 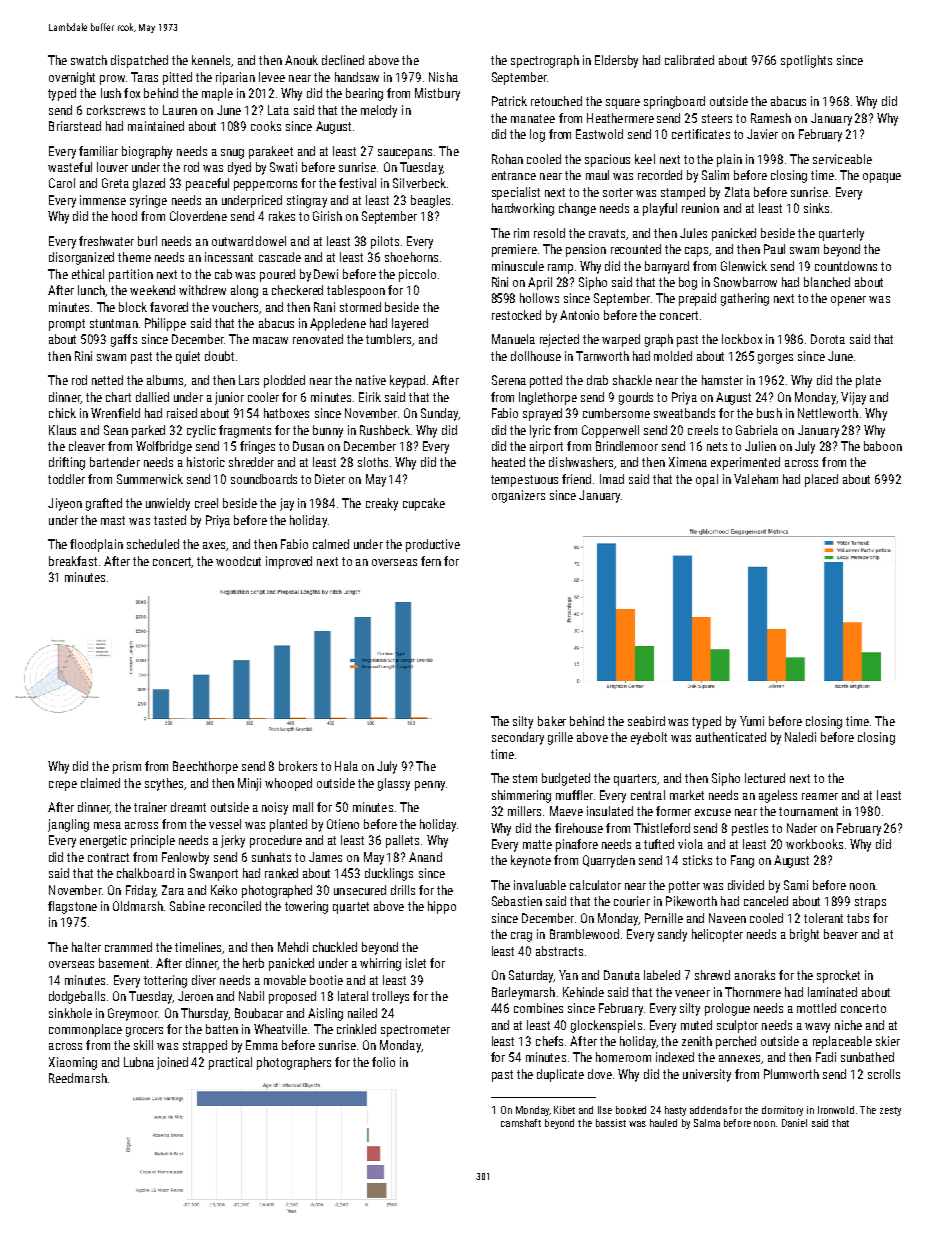 What do you see at coordinates (521, 1123) in the screenshot?
I see `camshaft` at bounding box center [521, 1123].
